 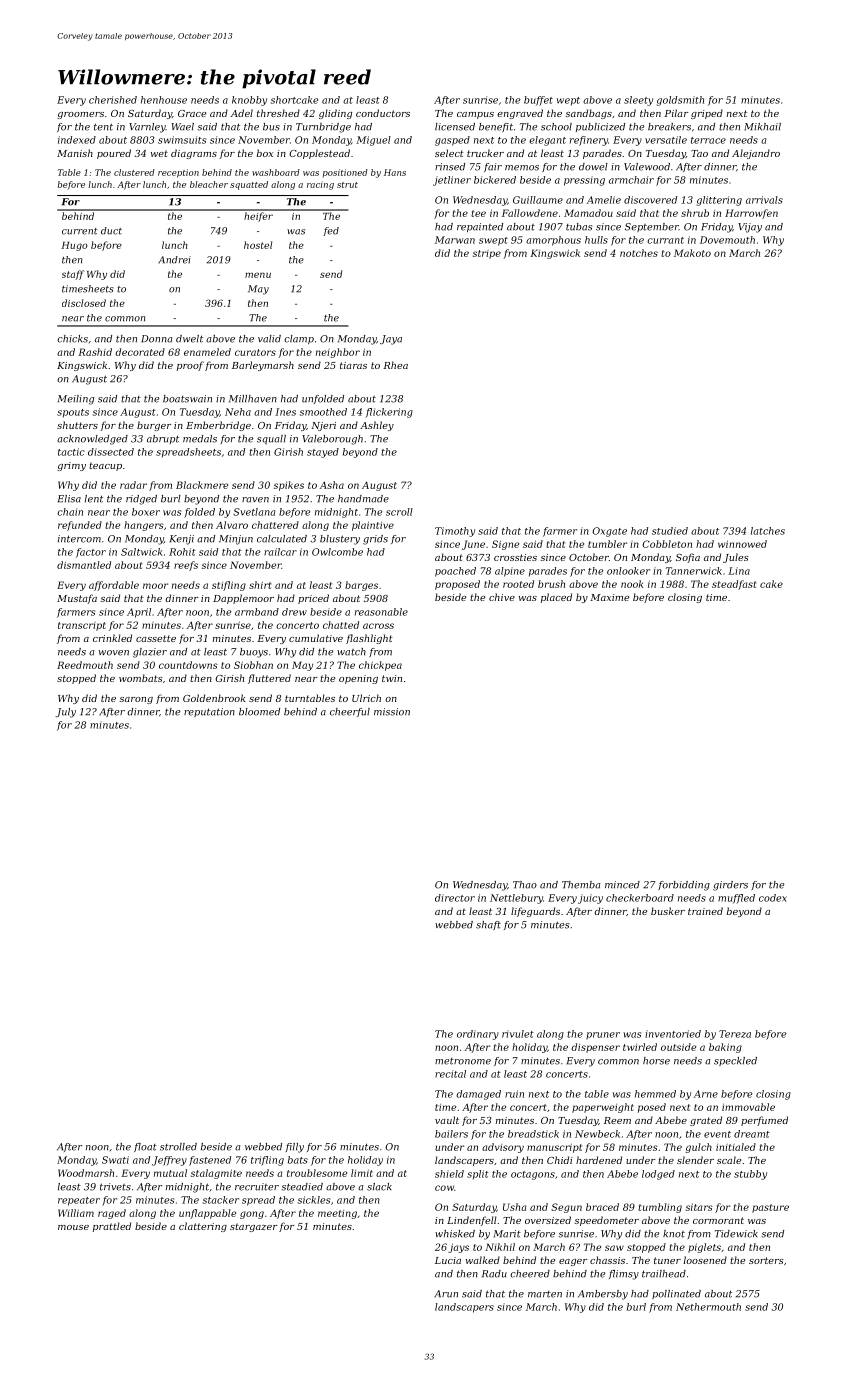 I want to click on nook, so click(x=632, y=584).
